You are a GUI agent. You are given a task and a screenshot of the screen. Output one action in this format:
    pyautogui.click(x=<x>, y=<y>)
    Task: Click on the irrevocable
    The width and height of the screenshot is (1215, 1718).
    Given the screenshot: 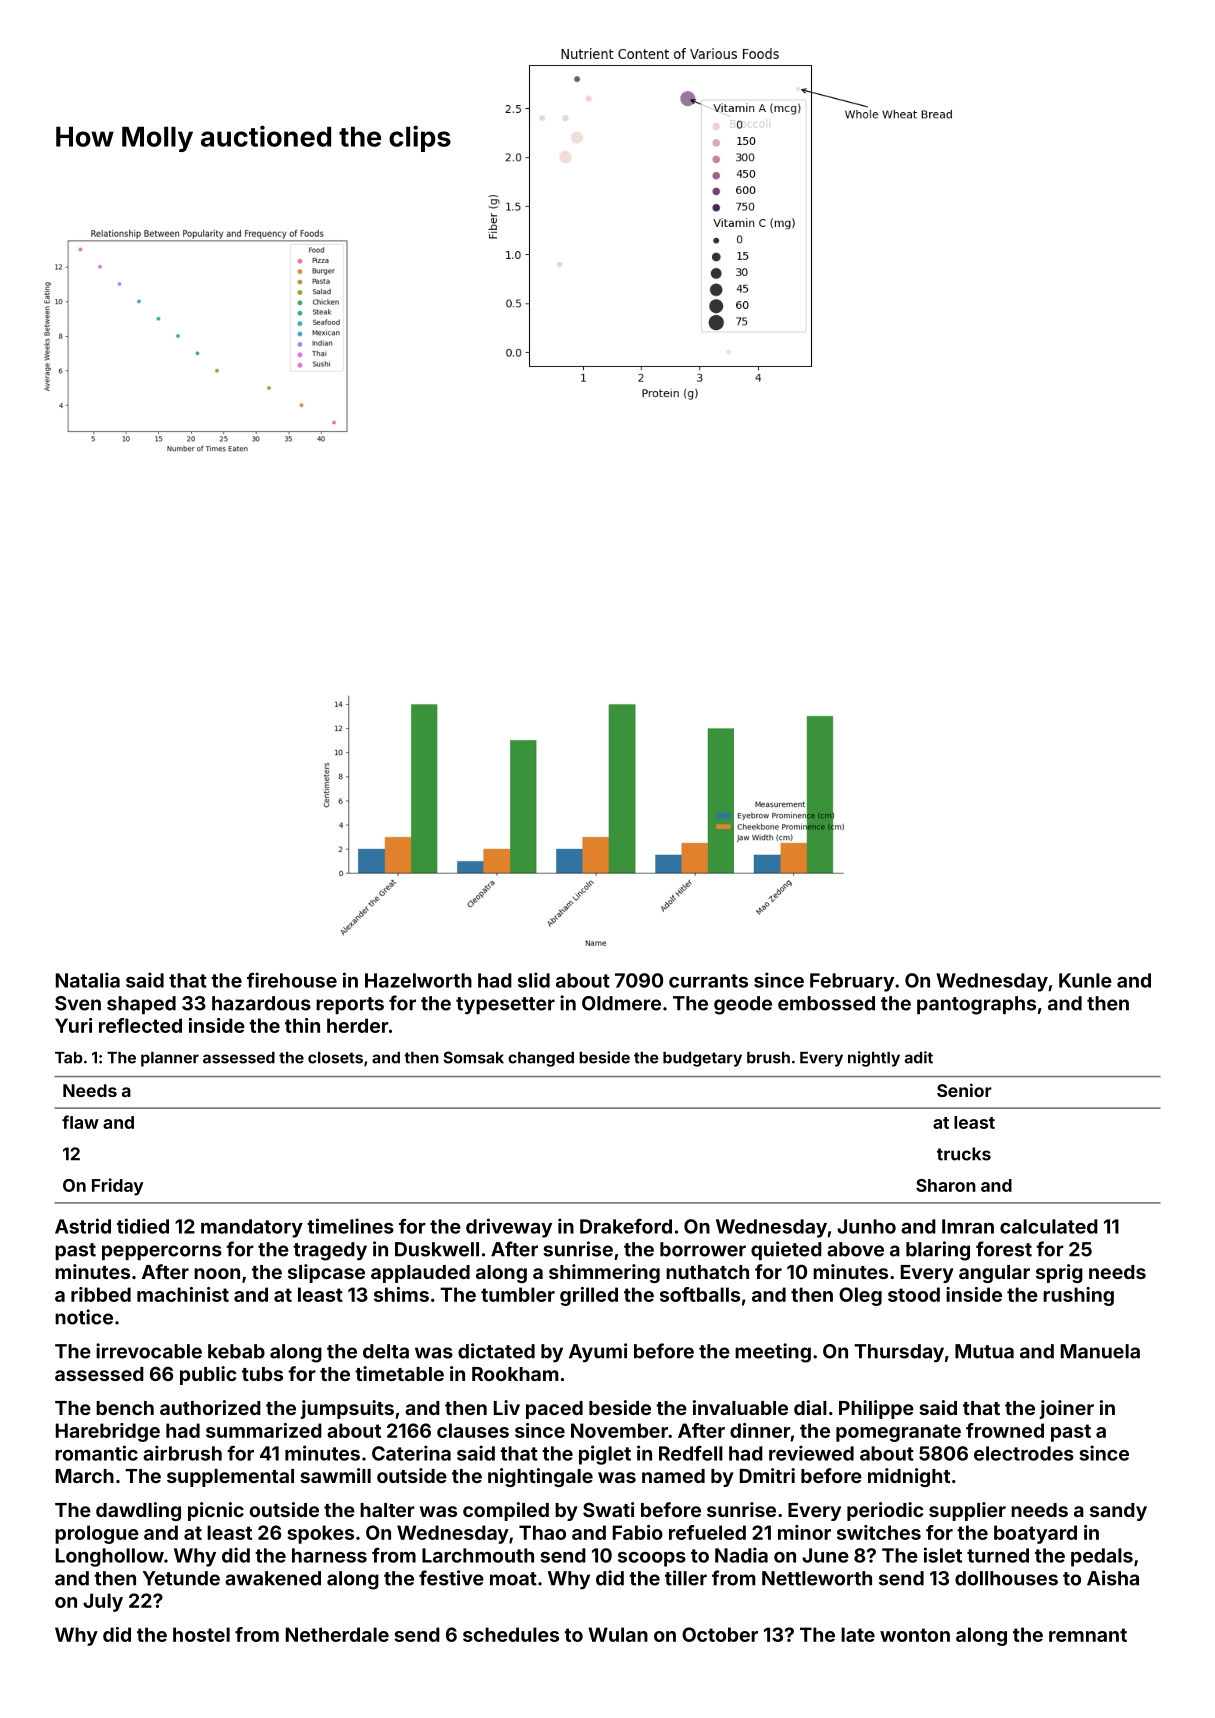 What is the action you would take?
    pyautogui.click(x=149, y=1351)
